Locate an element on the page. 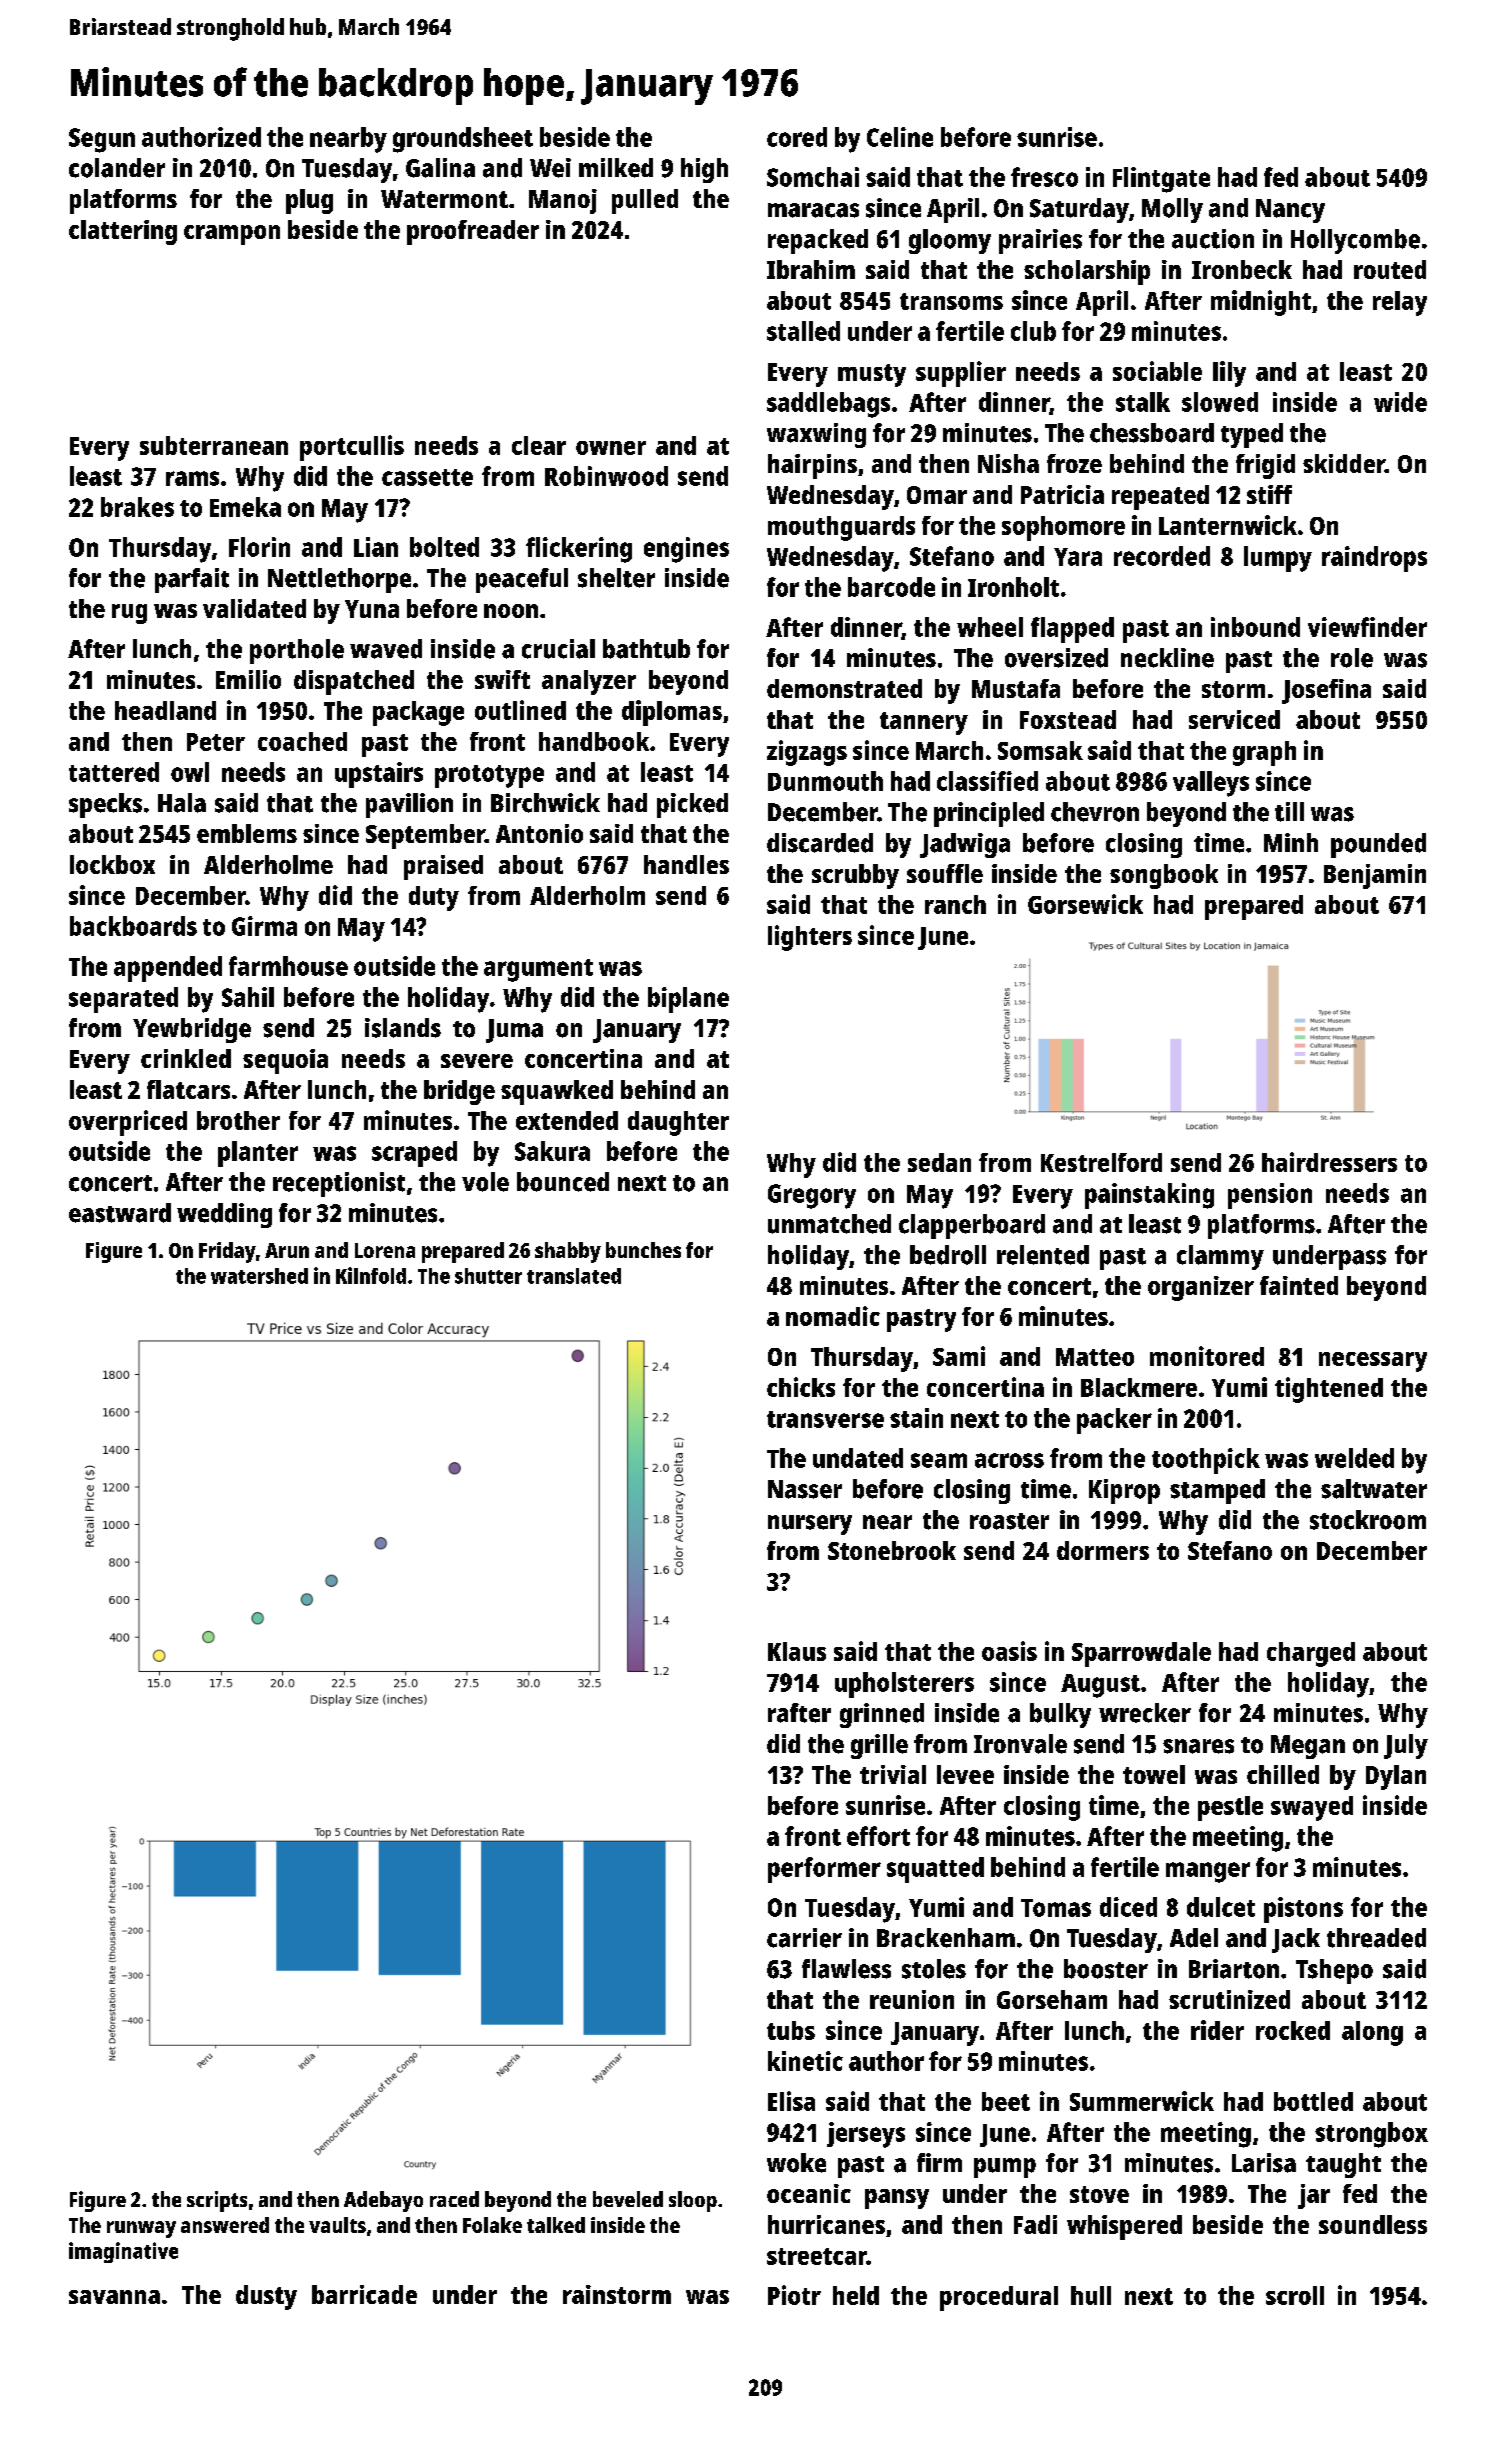  carrier is located at coordinates (804, 1938).
